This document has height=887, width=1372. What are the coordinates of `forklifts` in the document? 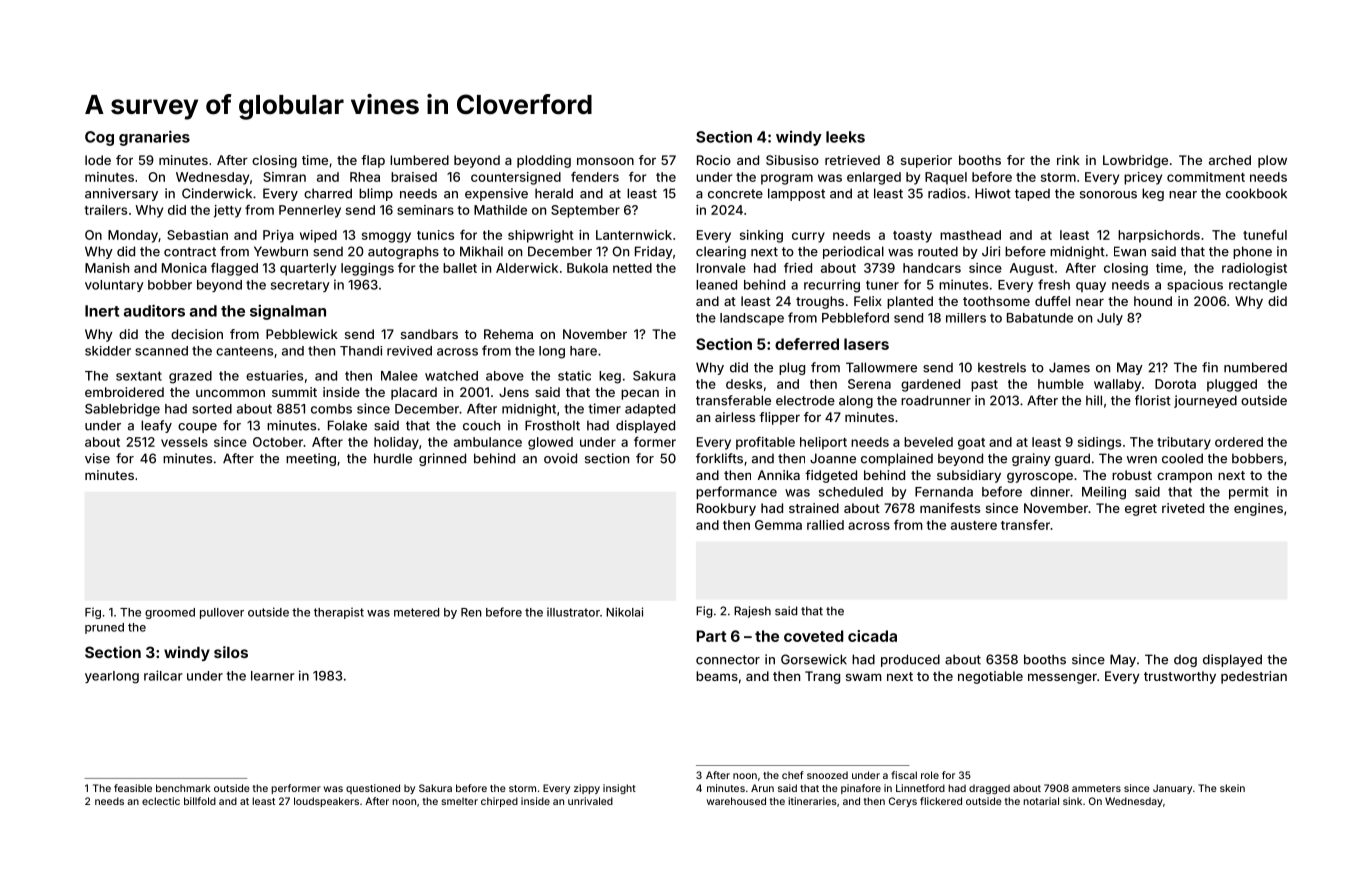 It's located at (719, 458).
